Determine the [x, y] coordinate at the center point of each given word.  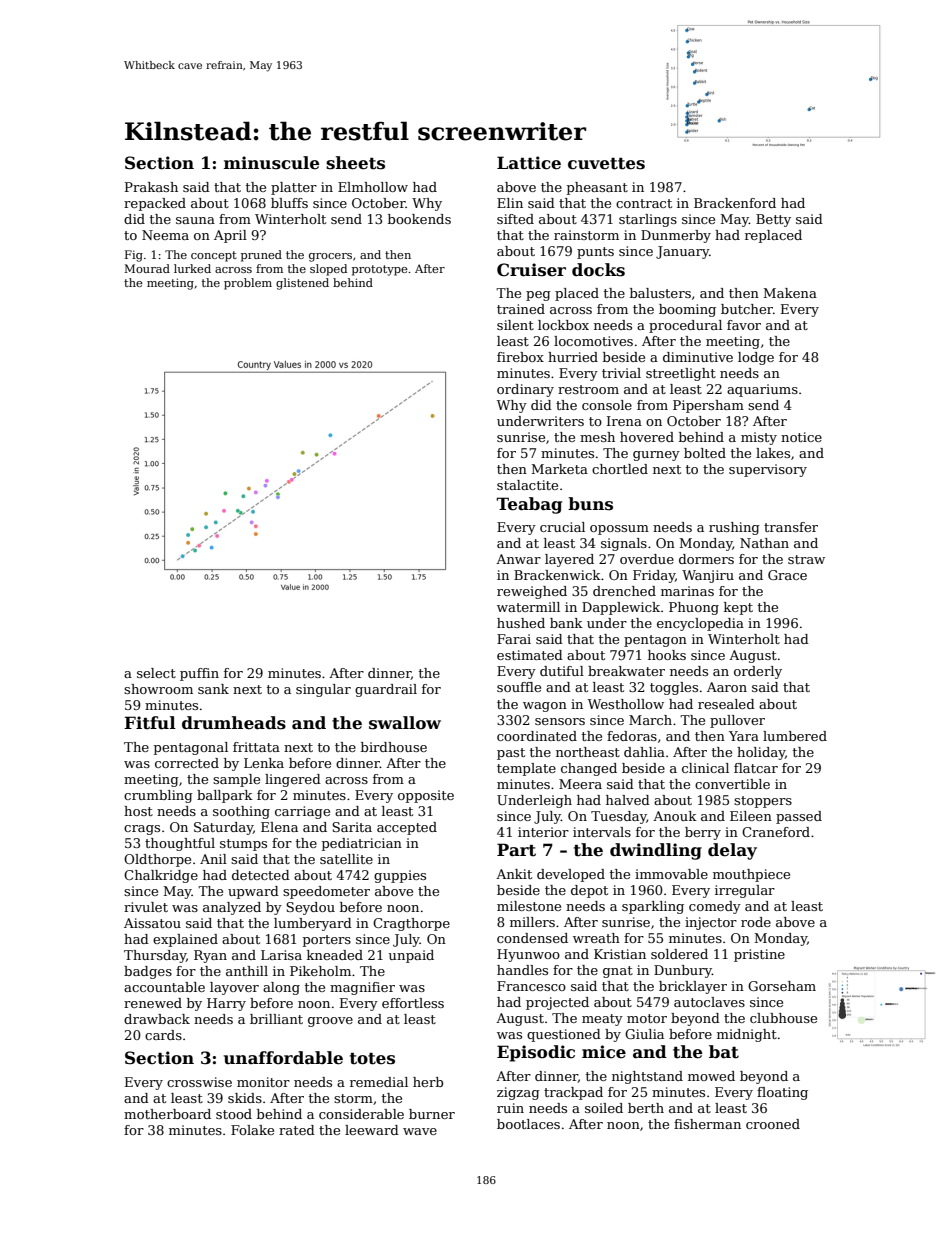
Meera [580, 784]
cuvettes [606, 164]
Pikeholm [320, 971]
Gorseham [782, 986]
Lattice [529, 163]
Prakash [151, 187]
